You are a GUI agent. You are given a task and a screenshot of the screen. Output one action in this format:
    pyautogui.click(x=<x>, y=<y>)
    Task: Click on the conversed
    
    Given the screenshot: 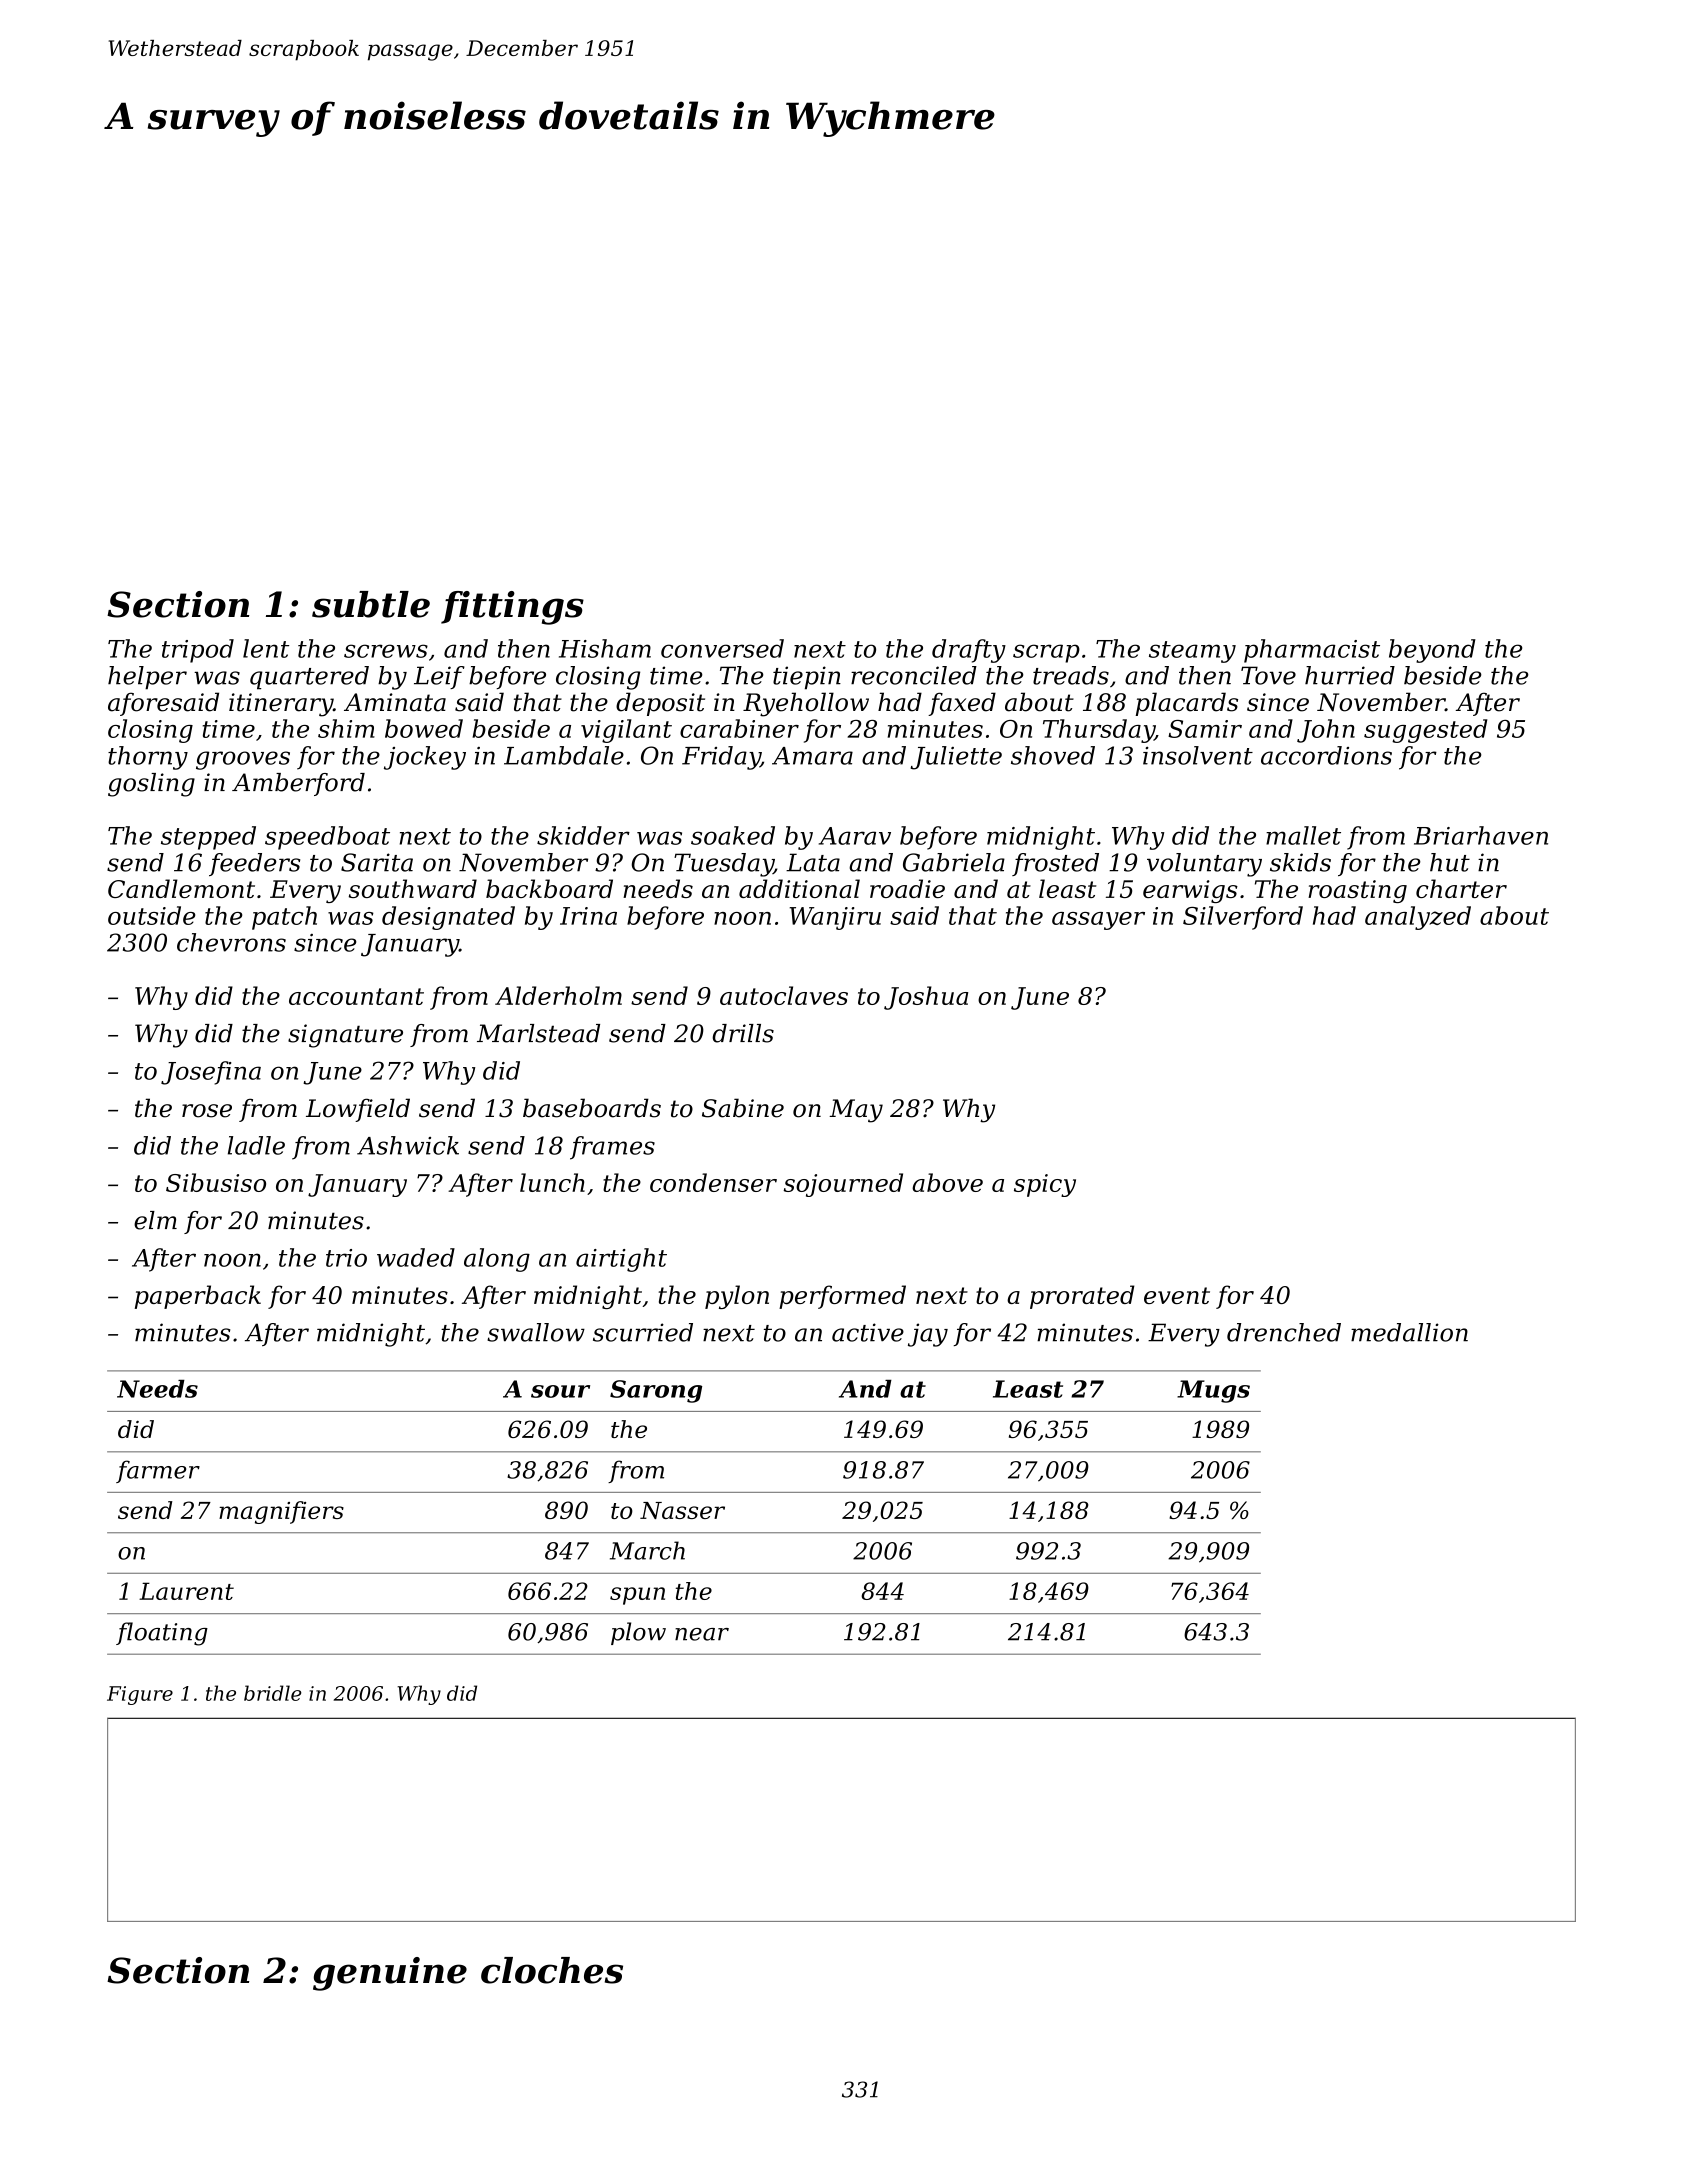 What is the action you would take?
    pyautogui.click(x=722, y=648)
